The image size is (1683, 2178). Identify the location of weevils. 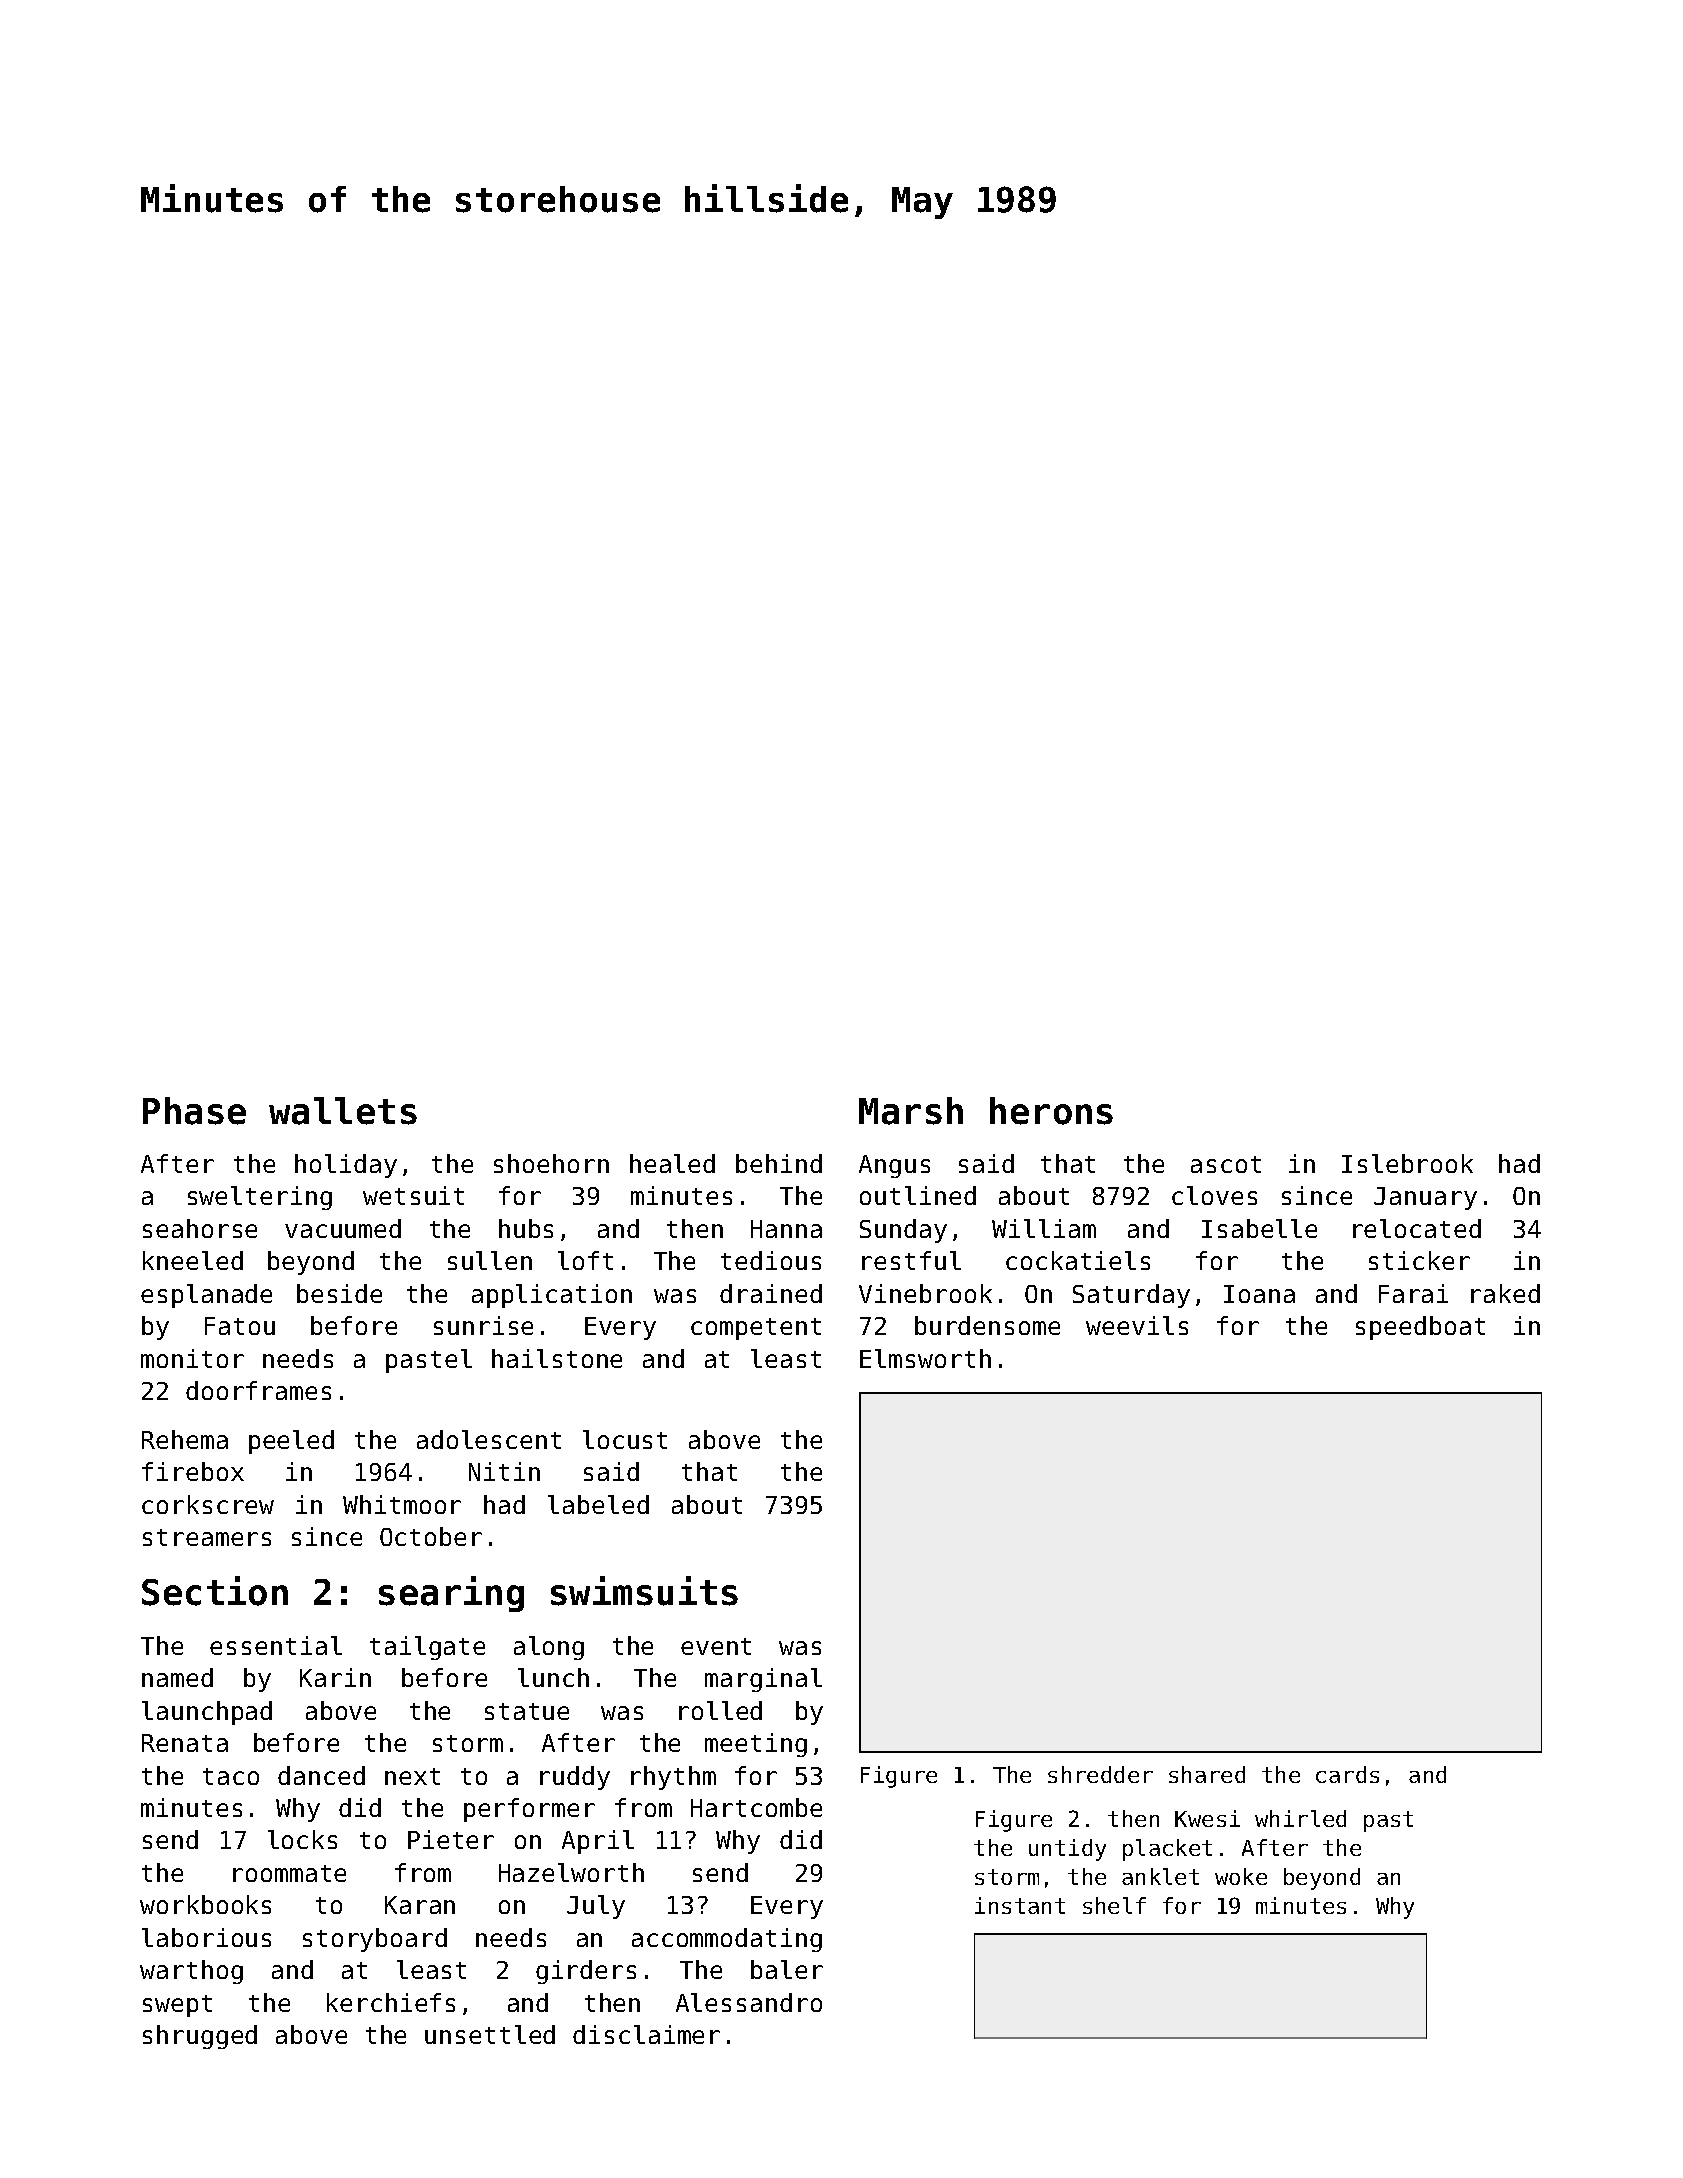
(1137, 1325).
